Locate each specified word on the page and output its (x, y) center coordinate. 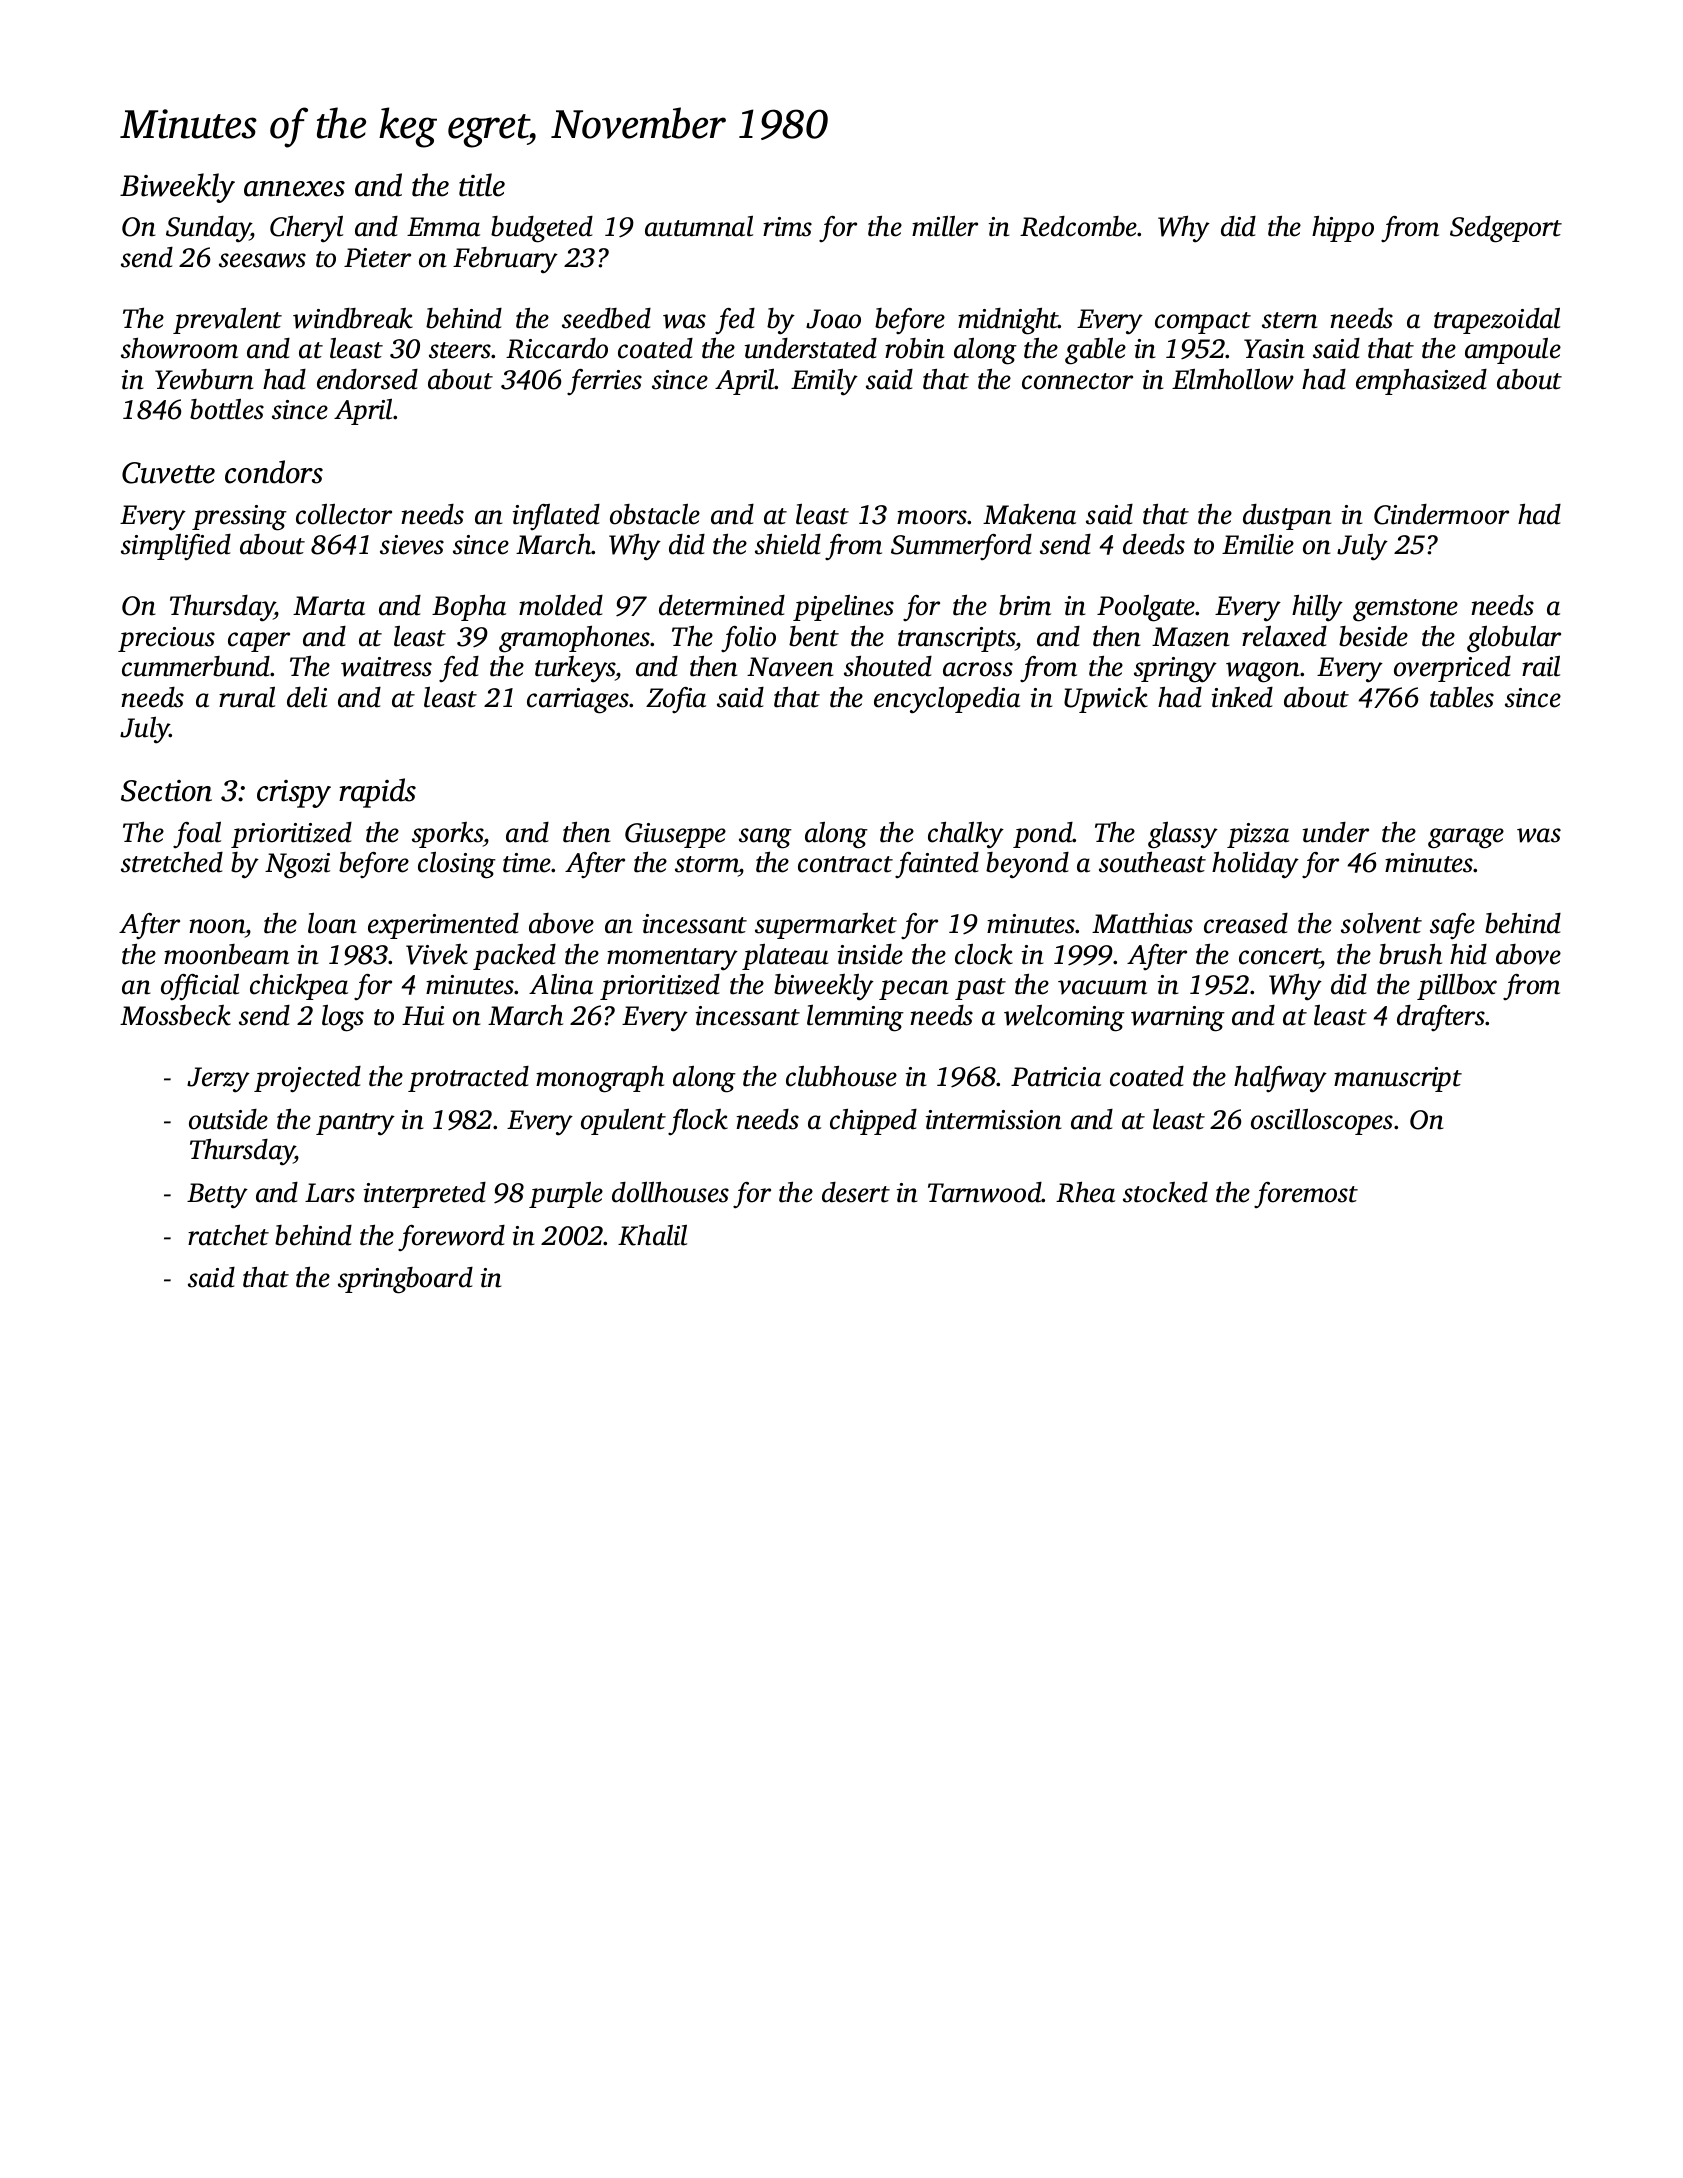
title (482, 185)
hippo (1343, 229)
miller (945, 226)
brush (1410, 954)
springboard (405, 1280)
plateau (785, 957)
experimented (443, 926)
